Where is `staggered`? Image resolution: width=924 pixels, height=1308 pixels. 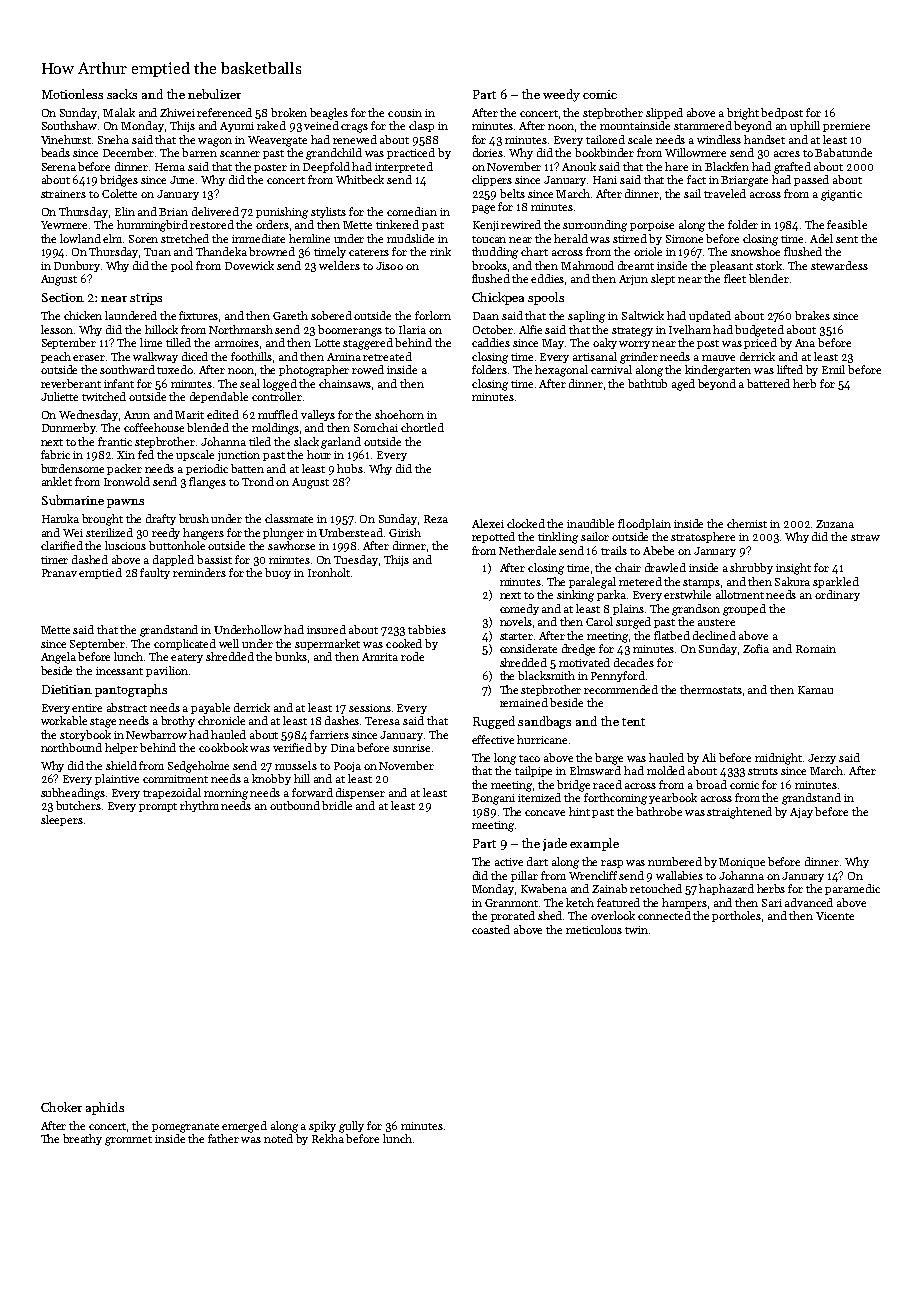
staggered is located at coordinates (368, 344).
